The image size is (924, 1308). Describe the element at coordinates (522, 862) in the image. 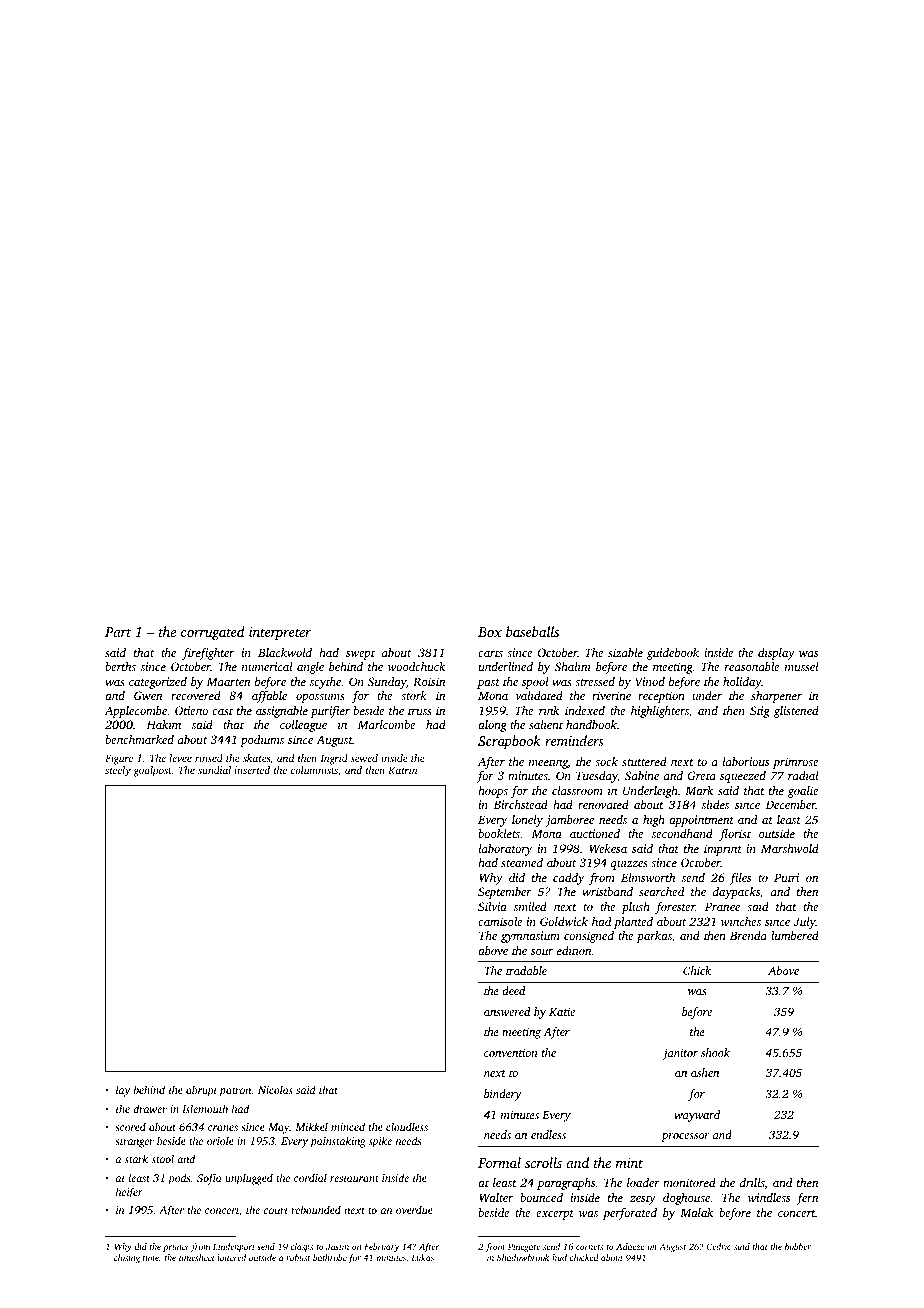

I see `steamed` at that location.
